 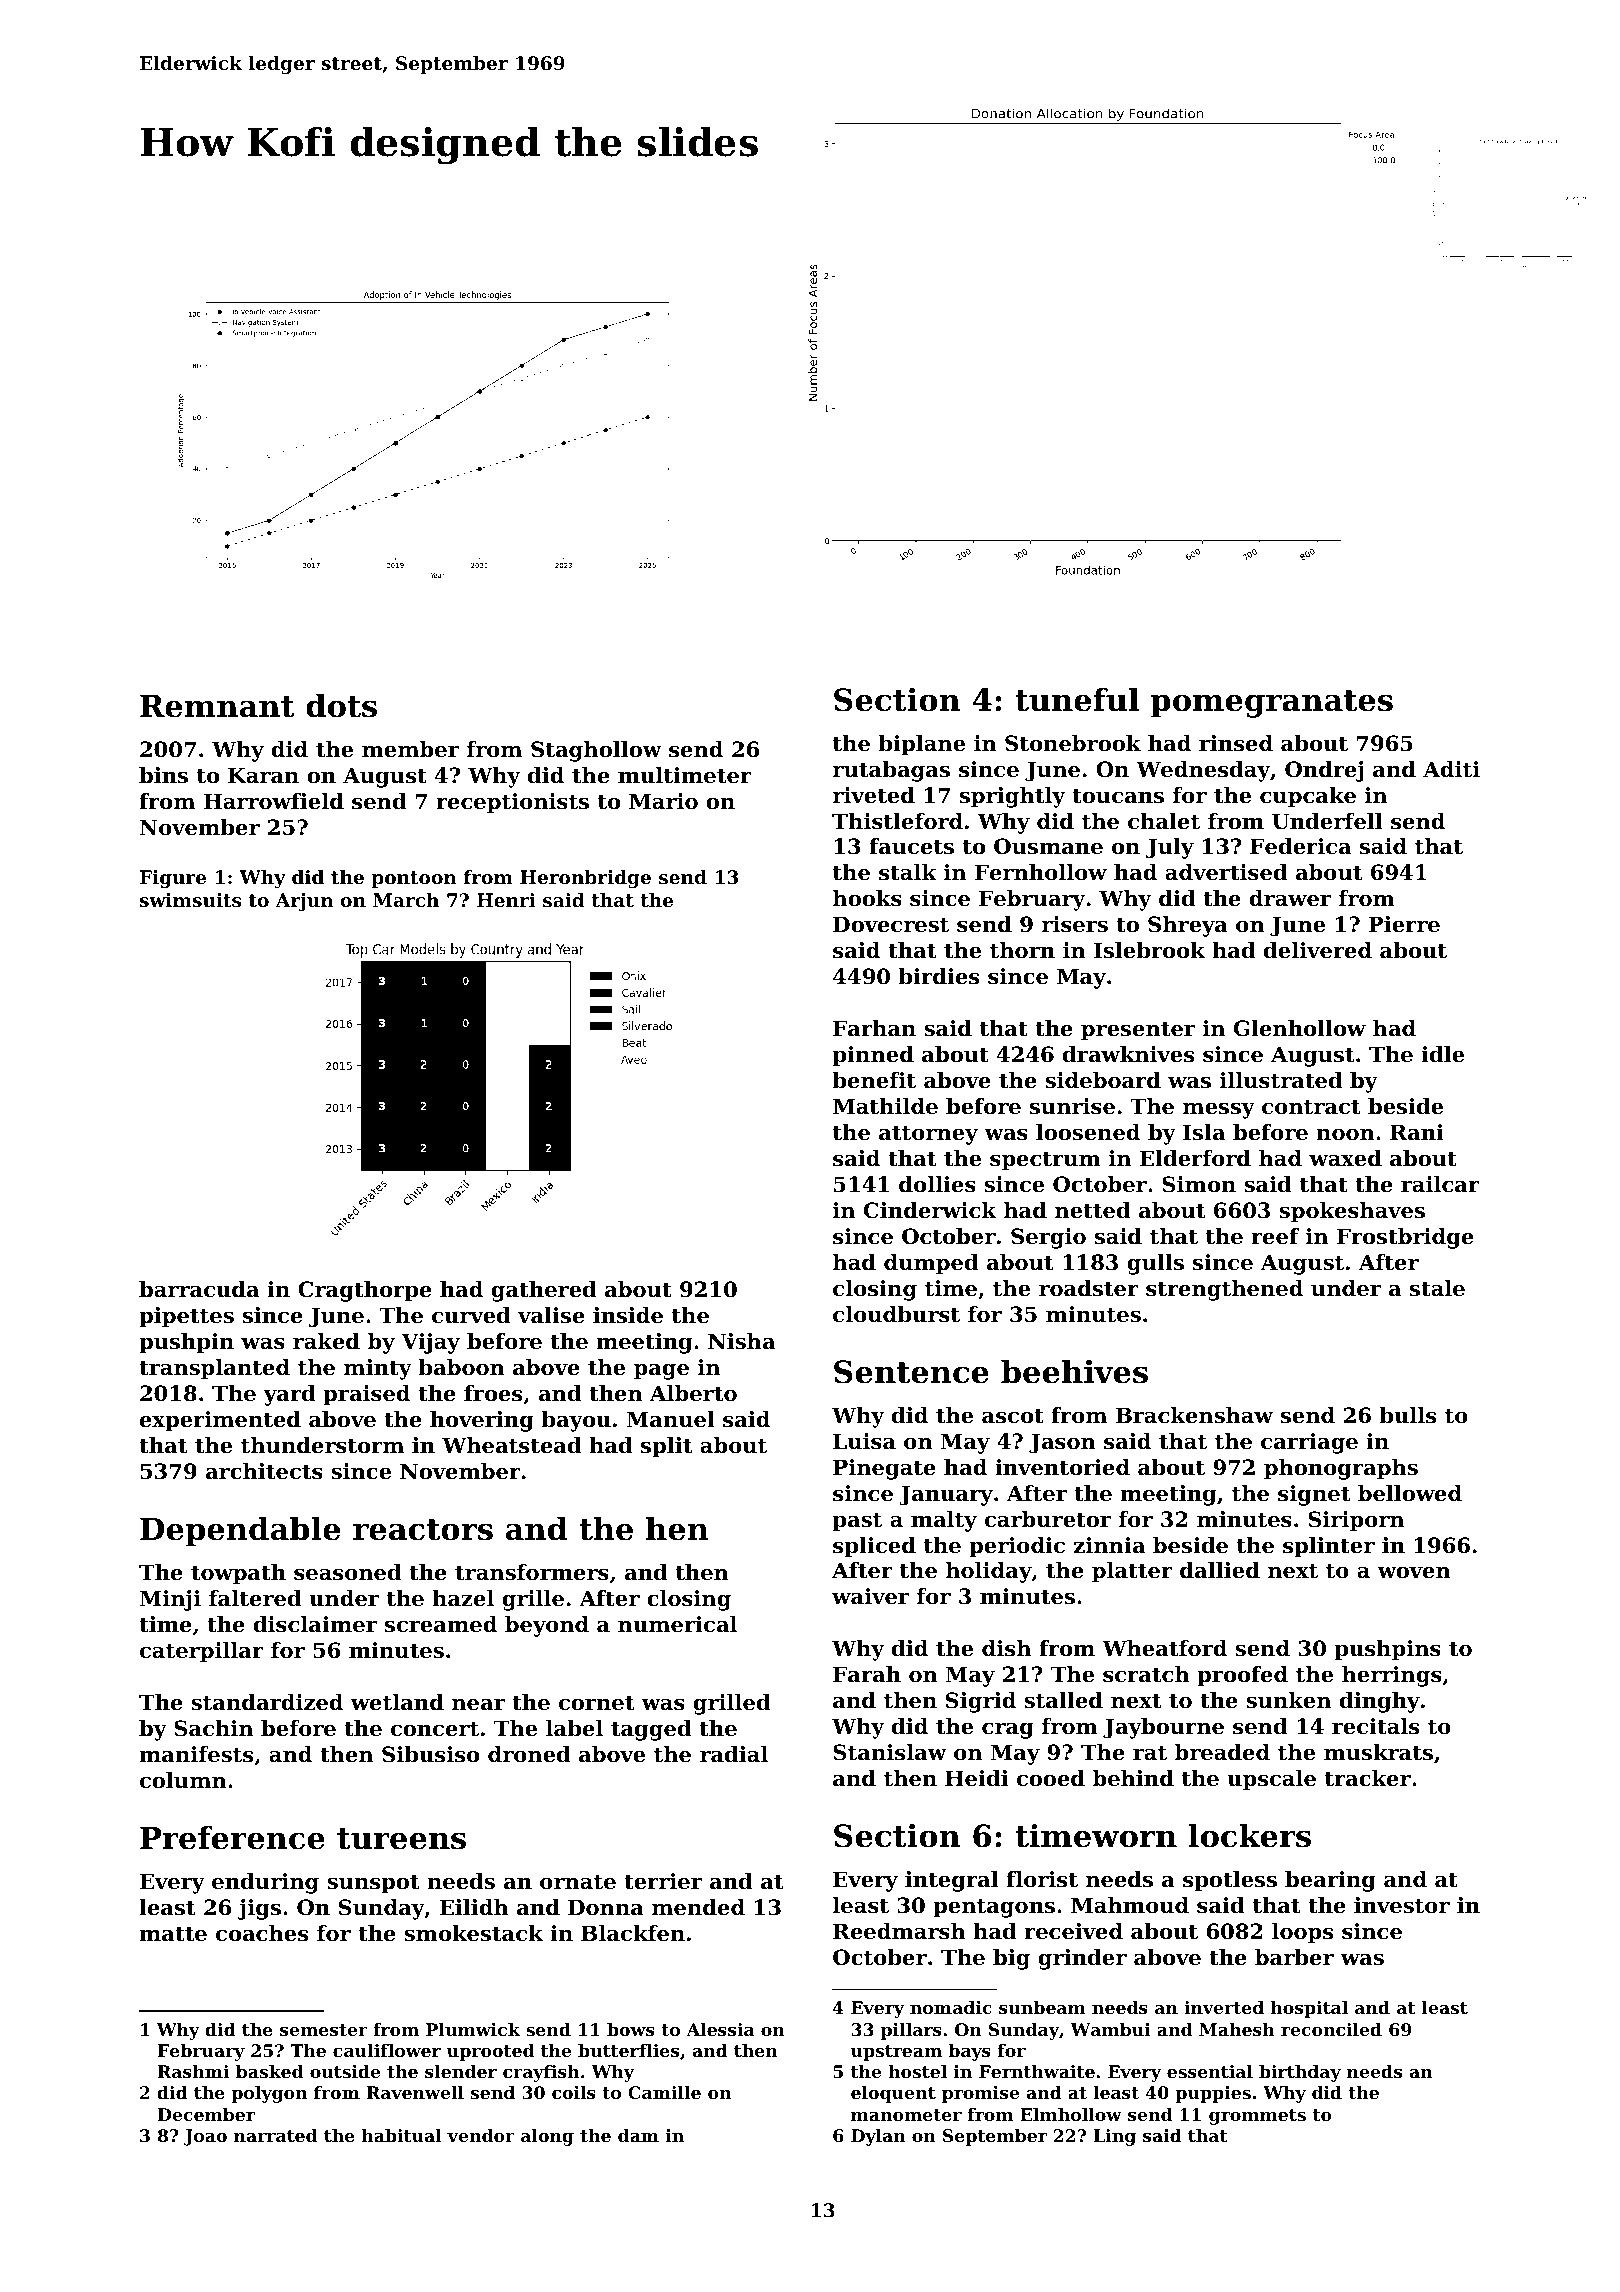 What do you see at coordinates (1288, 1700) in the screenshot?
I see `sunken` at bounding box center [1288, 1700].
